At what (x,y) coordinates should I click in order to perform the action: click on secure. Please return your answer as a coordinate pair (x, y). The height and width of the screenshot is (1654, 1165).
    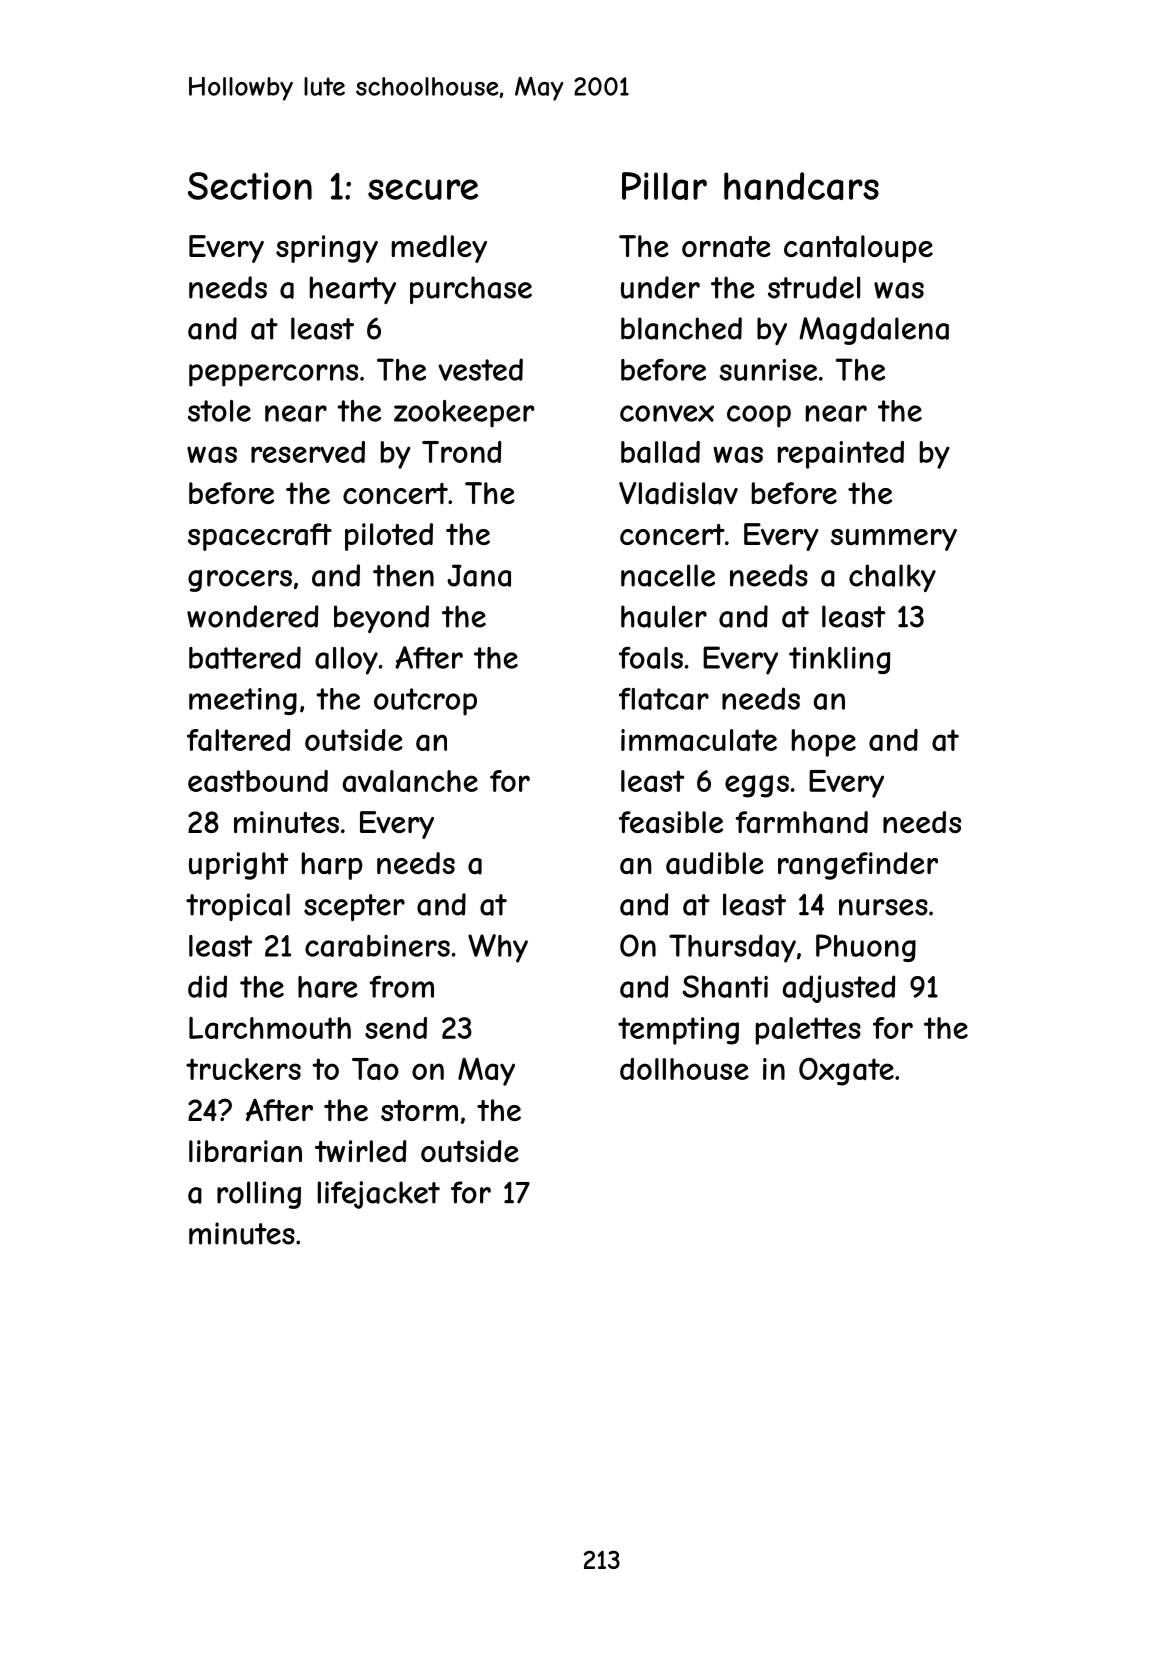
    Looking at the image, I should click on (423, 189).
